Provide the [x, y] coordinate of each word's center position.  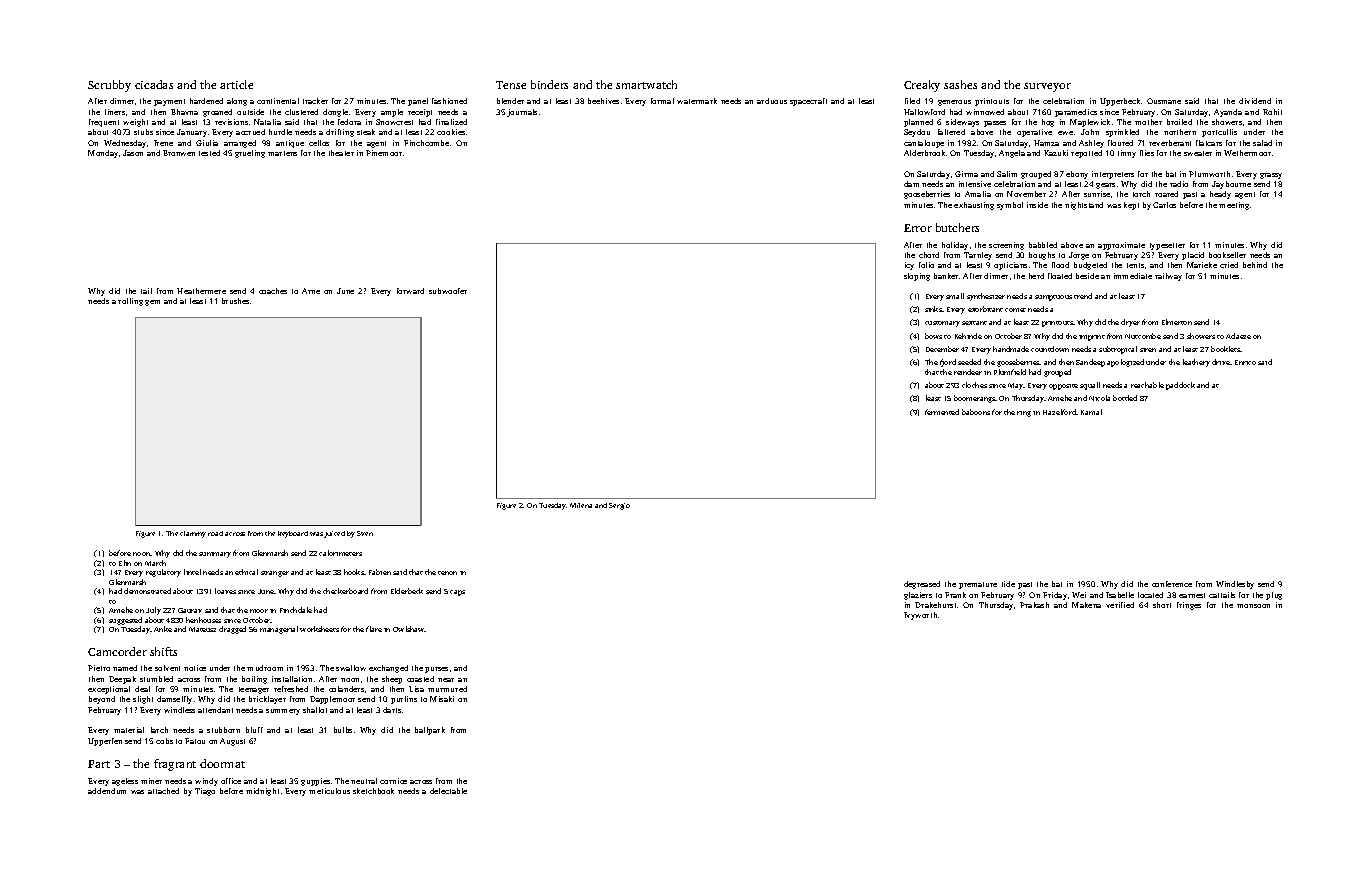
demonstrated [147, 591]
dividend [1255, 101]
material [129, 730]
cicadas [154, 84]
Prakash [1034, 605]
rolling [130, 302]
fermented [942, 412]
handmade [1011, 349]
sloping [917, 277]
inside [1037, 205]
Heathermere [201, 291]
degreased [922, 585]
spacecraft [808, 102]
